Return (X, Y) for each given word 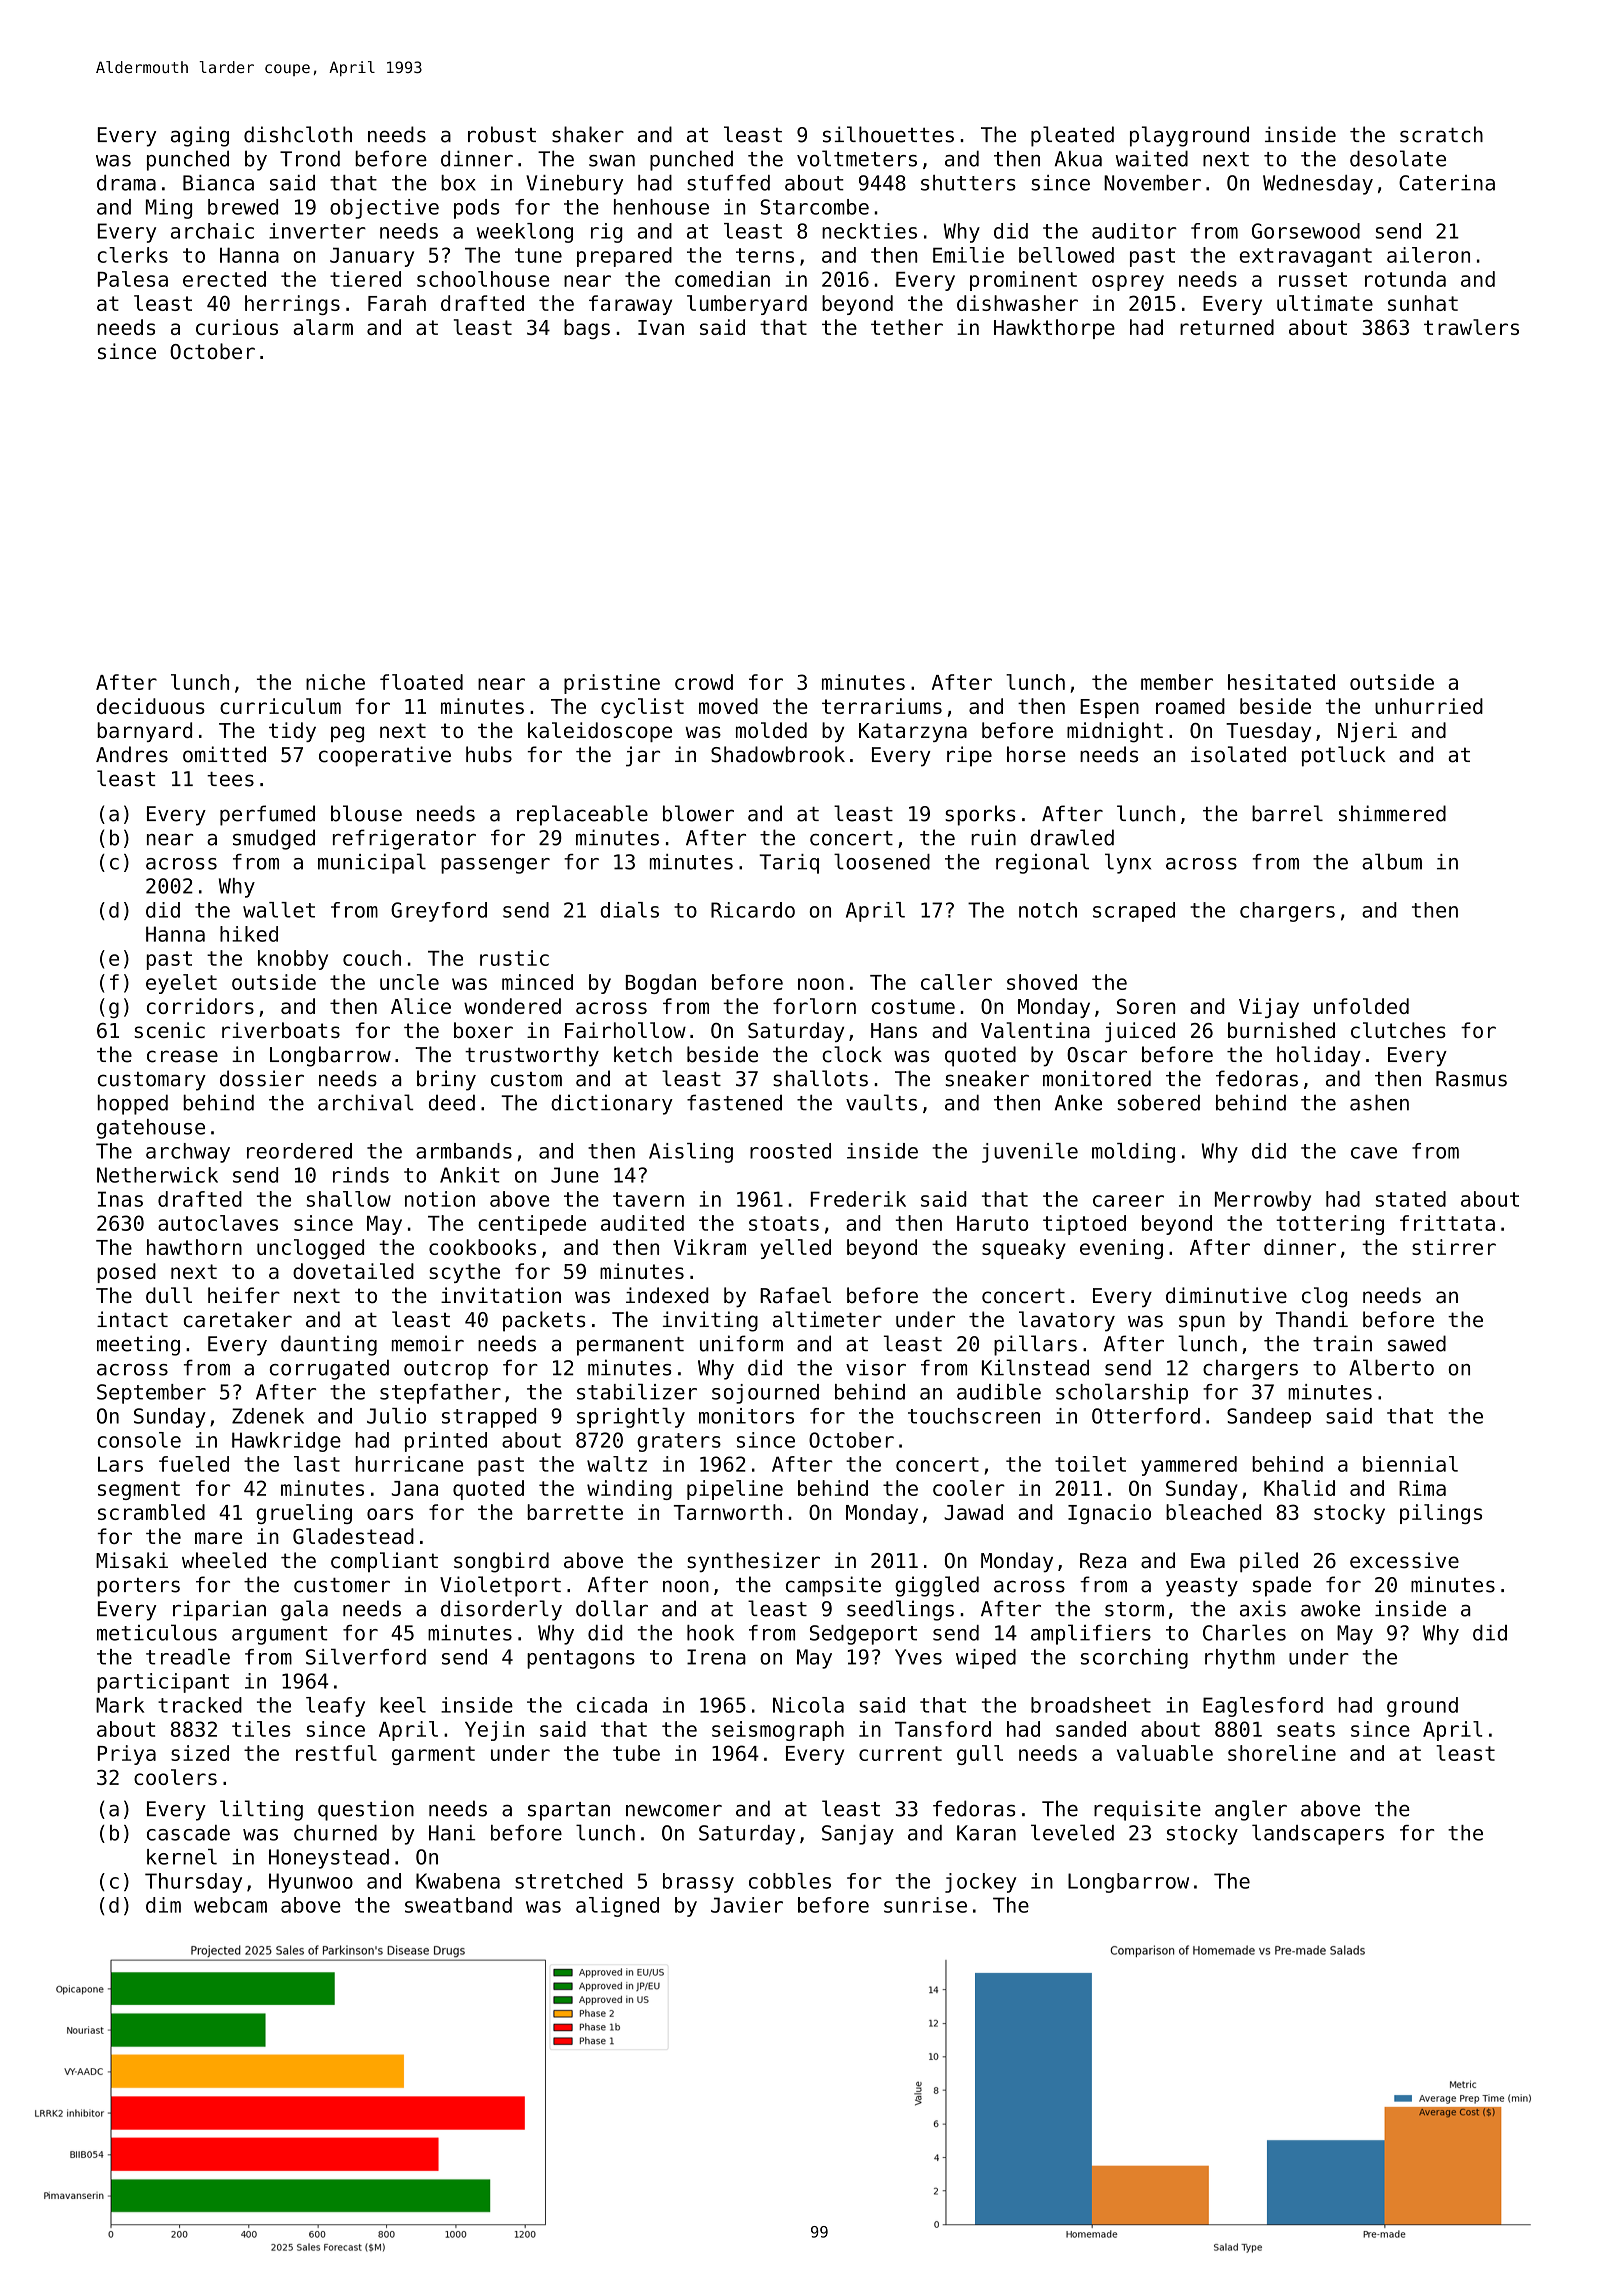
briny (446, 1080)
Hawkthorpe (1054, 329)
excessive (1404, 1560)
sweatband (458, 1905)
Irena (716, 1657)
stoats (784, 1223)
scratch (1441, 134)
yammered (1189, 1466)
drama (126, 183)
